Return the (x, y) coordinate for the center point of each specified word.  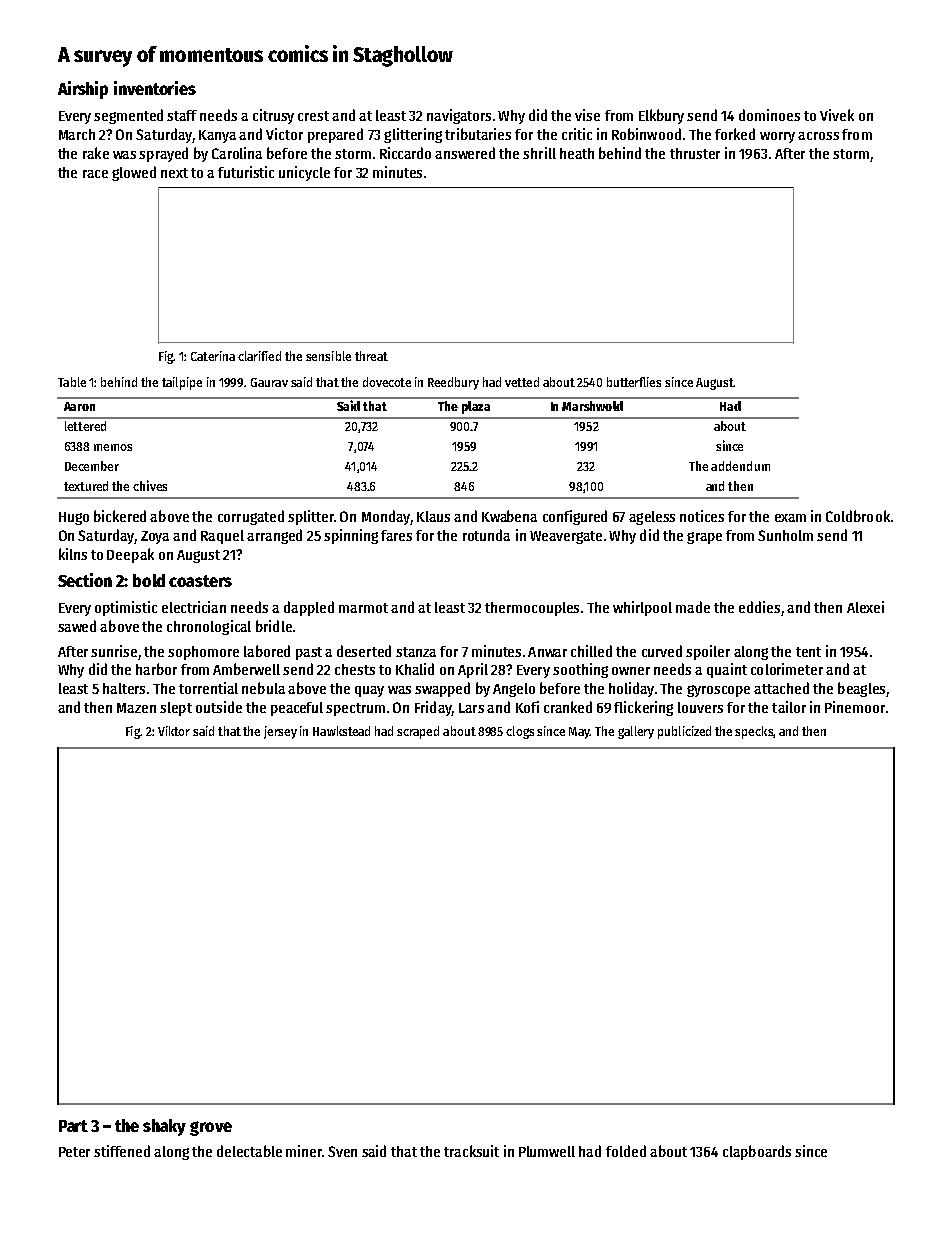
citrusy (273, 116)
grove (211, 1128)
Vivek (837, 115)
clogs (520, 732)
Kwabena (509, 516)
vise (587, 115)
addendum (740, 466)
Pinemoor (855, 707)
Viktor (174, 731)
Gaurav (269, 382)
